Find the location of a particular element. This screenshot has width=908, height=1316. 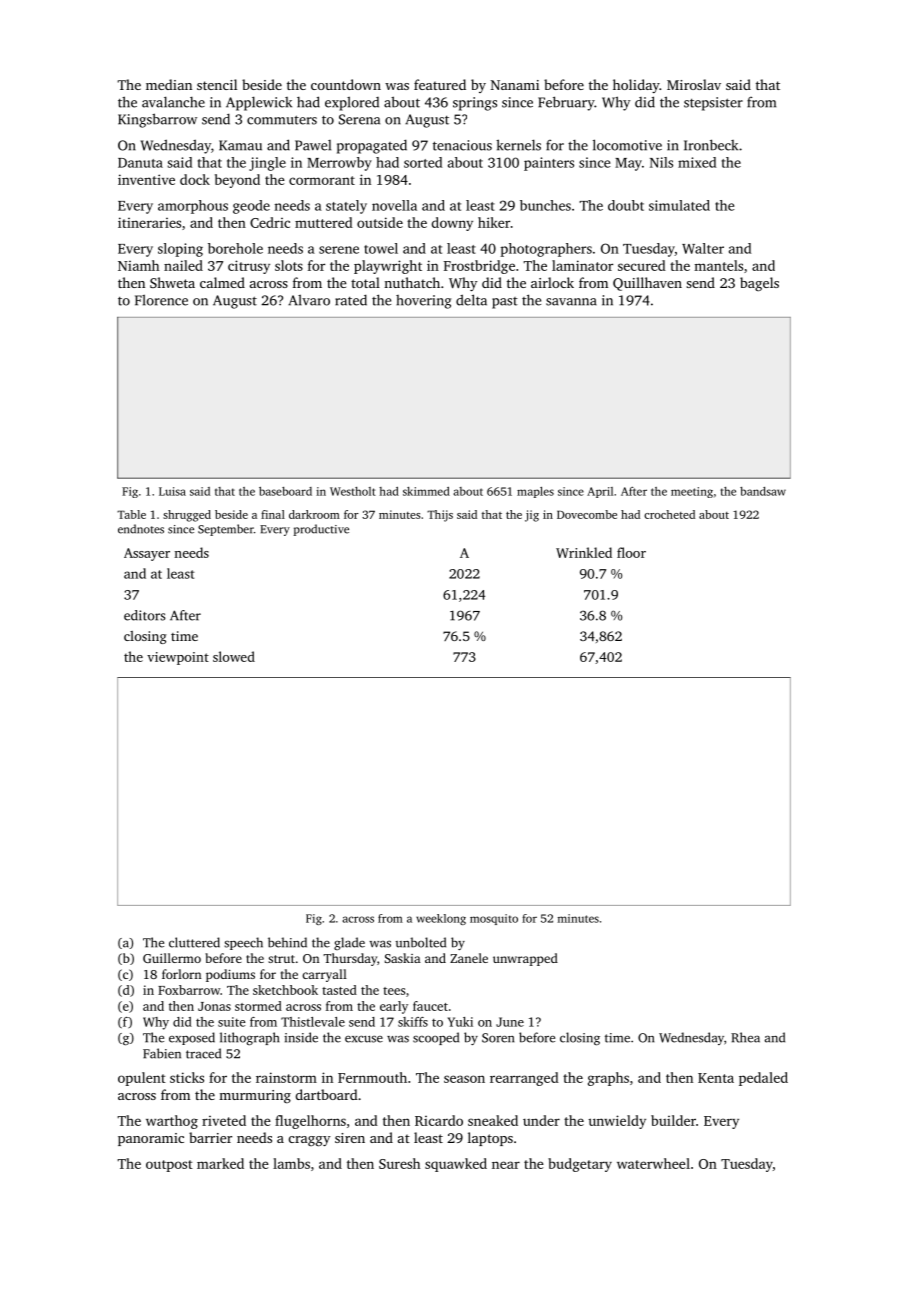

viewpoint is located at coordinates (178, 658).
